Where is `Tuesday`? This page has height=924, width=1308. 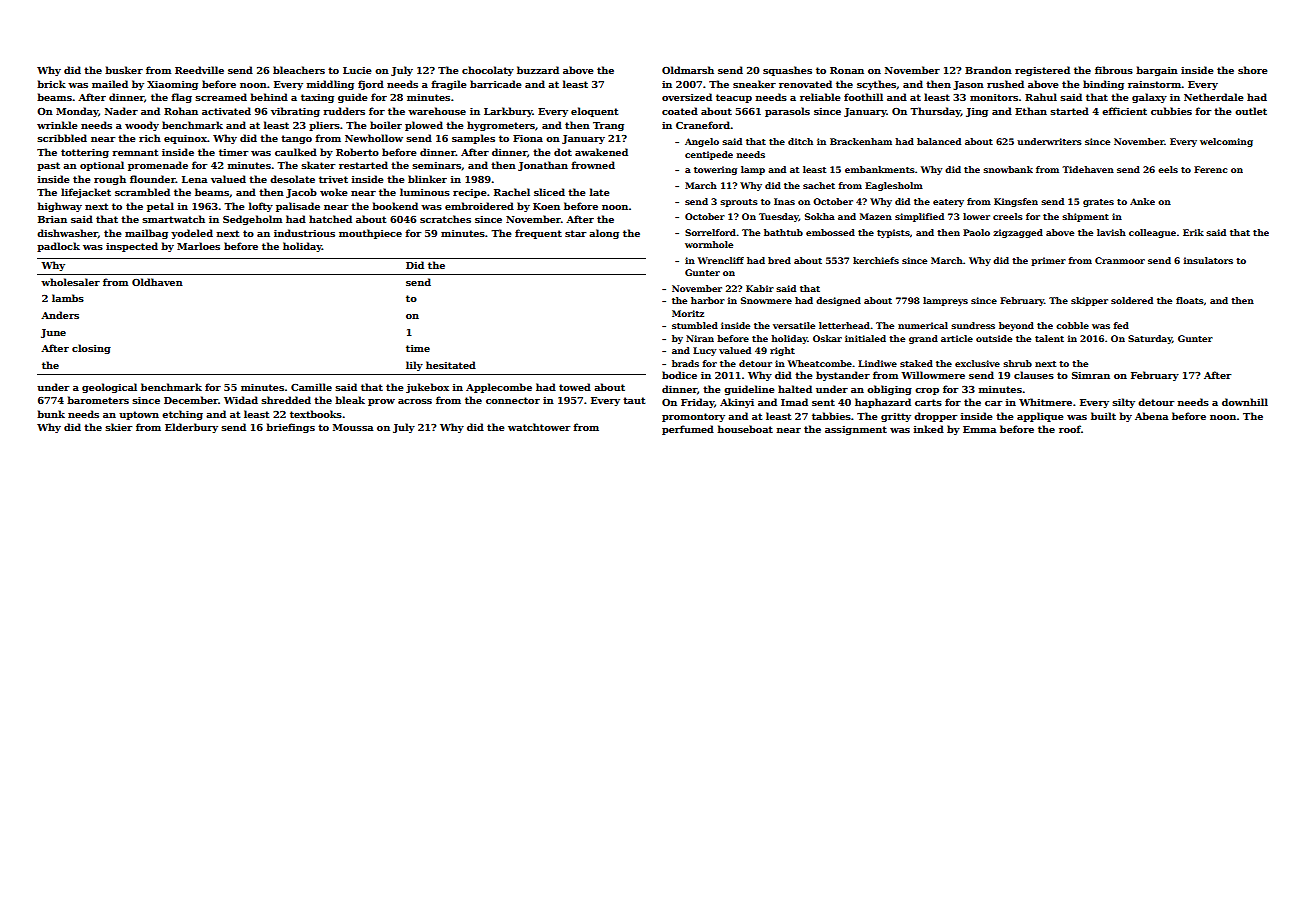 Tuesday is located at coordinates (779, 217).
